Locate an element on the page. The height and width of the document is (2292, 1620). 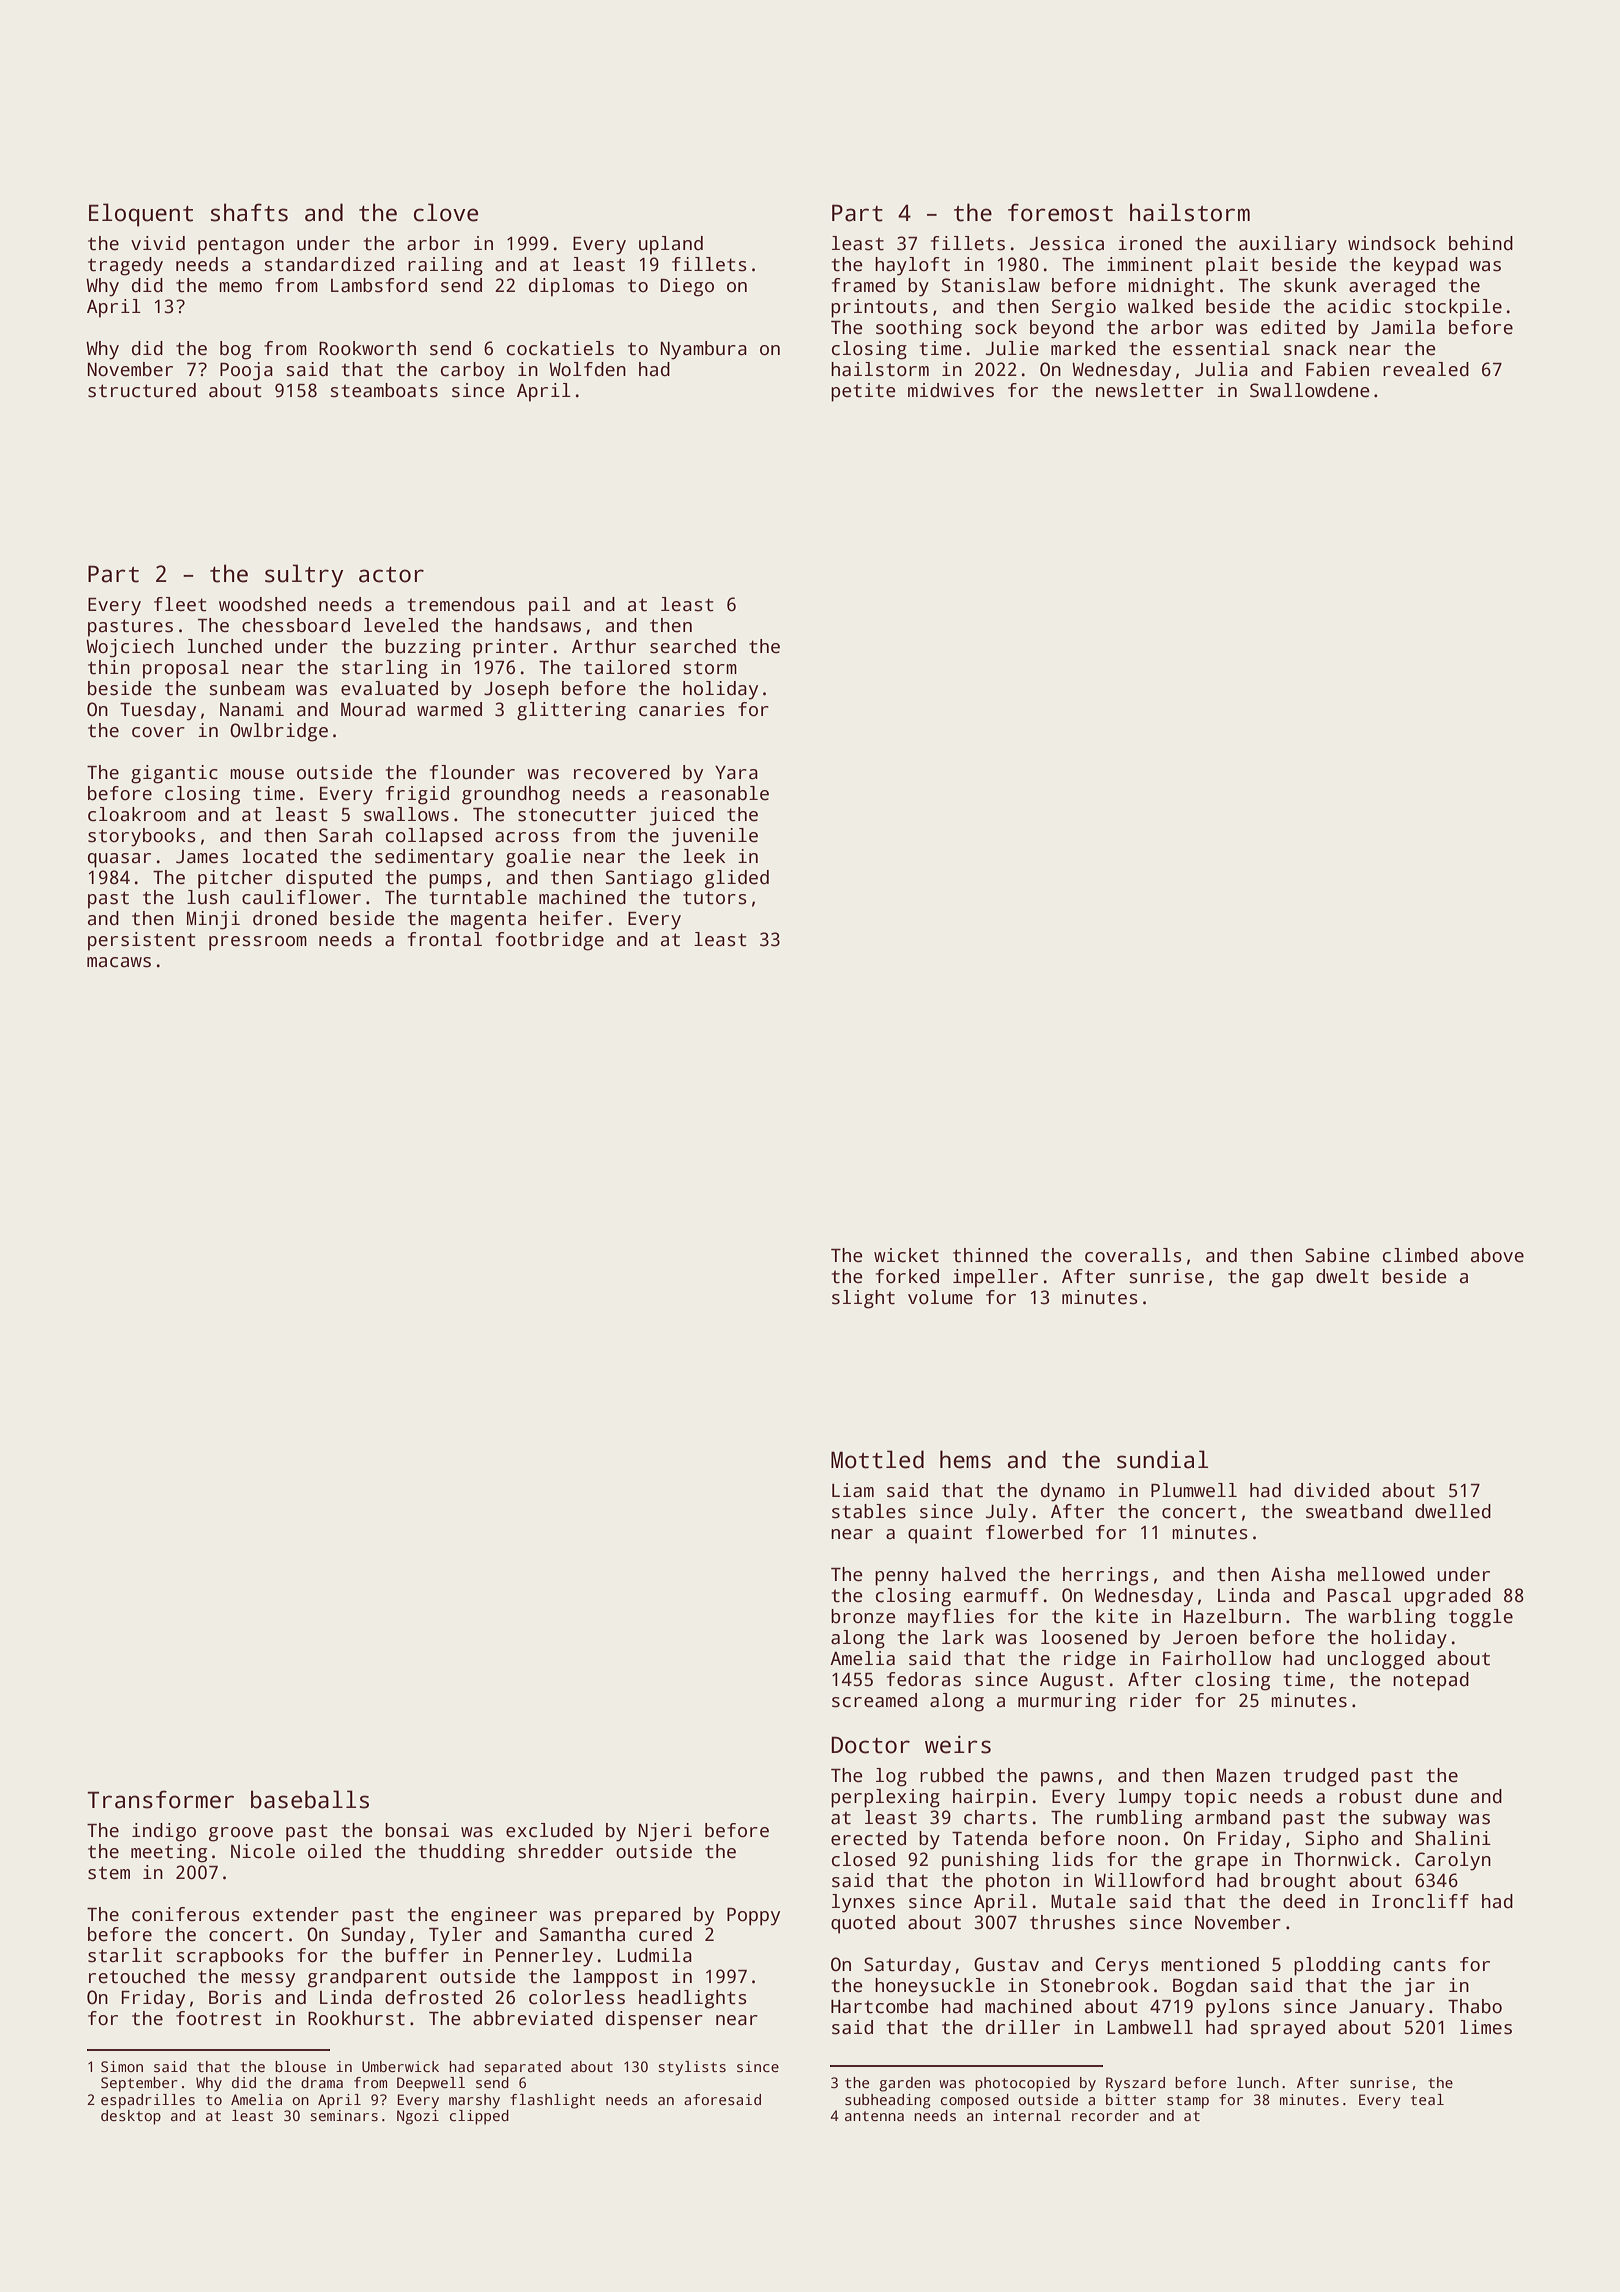
slight is located at coordinates (863, 1299).
